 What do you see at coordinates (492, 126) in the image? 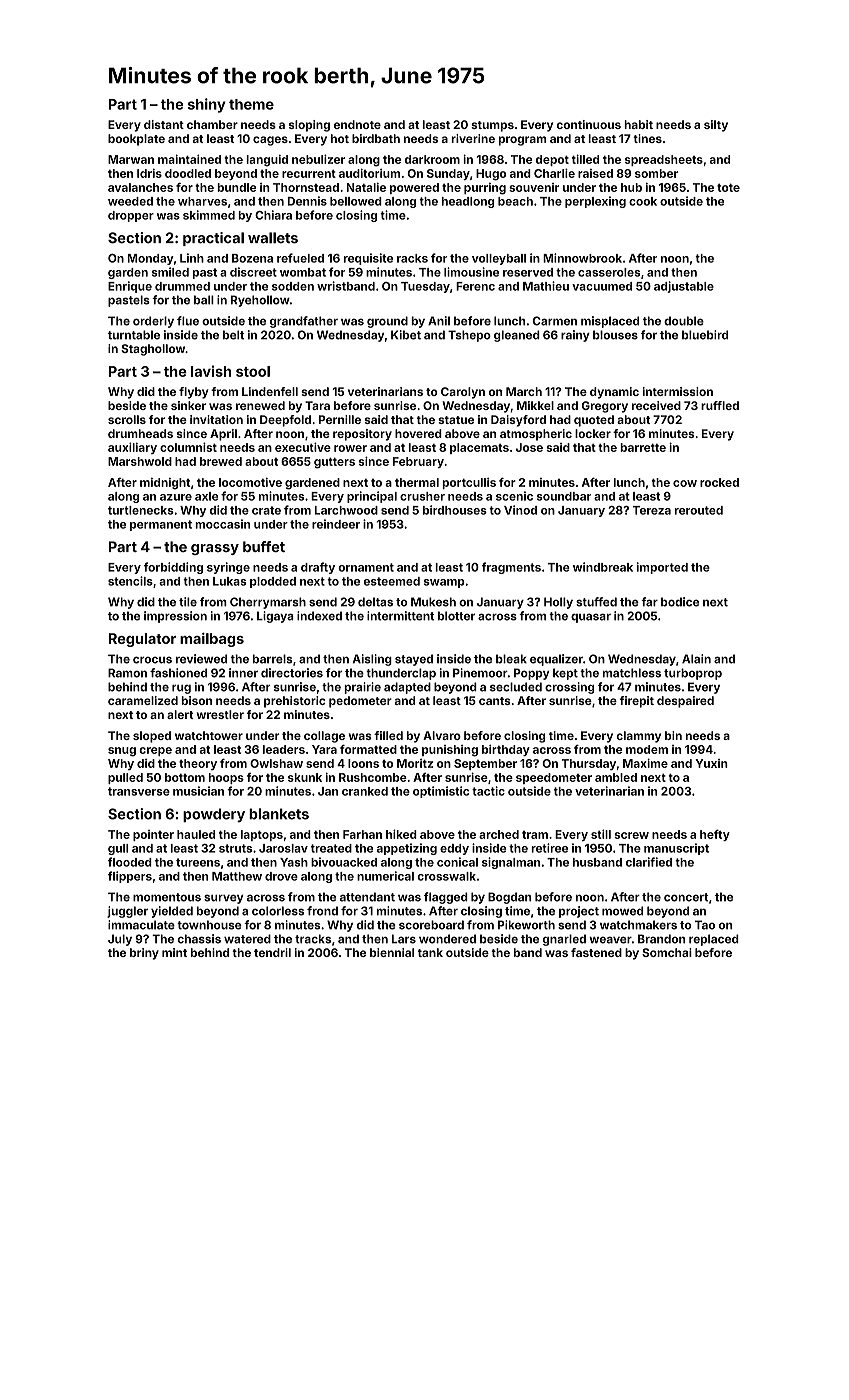
I see `stumps` at bounding box center [492, 126].
